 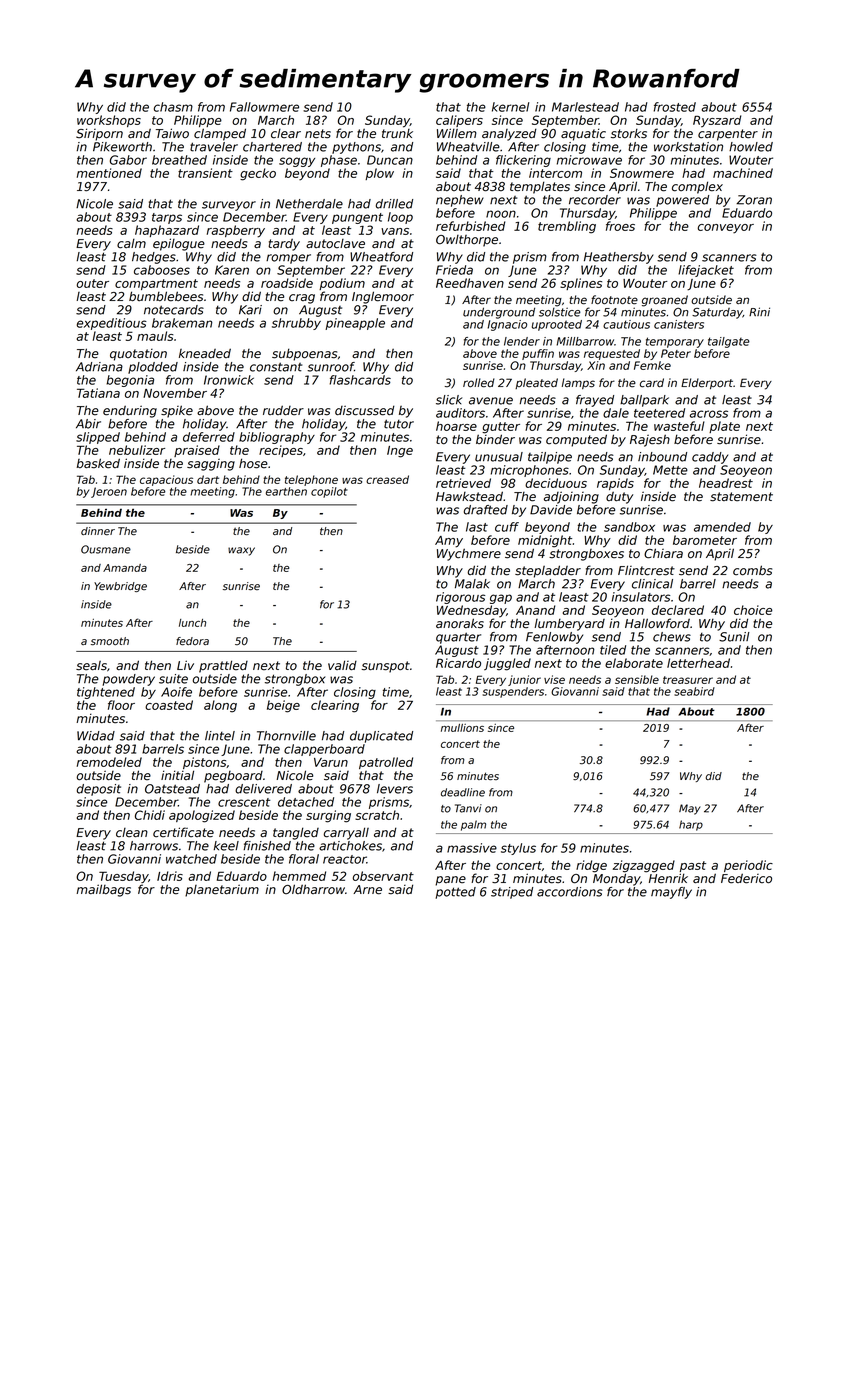 I want to click on Marlestead, so click(x=585, y=107).
